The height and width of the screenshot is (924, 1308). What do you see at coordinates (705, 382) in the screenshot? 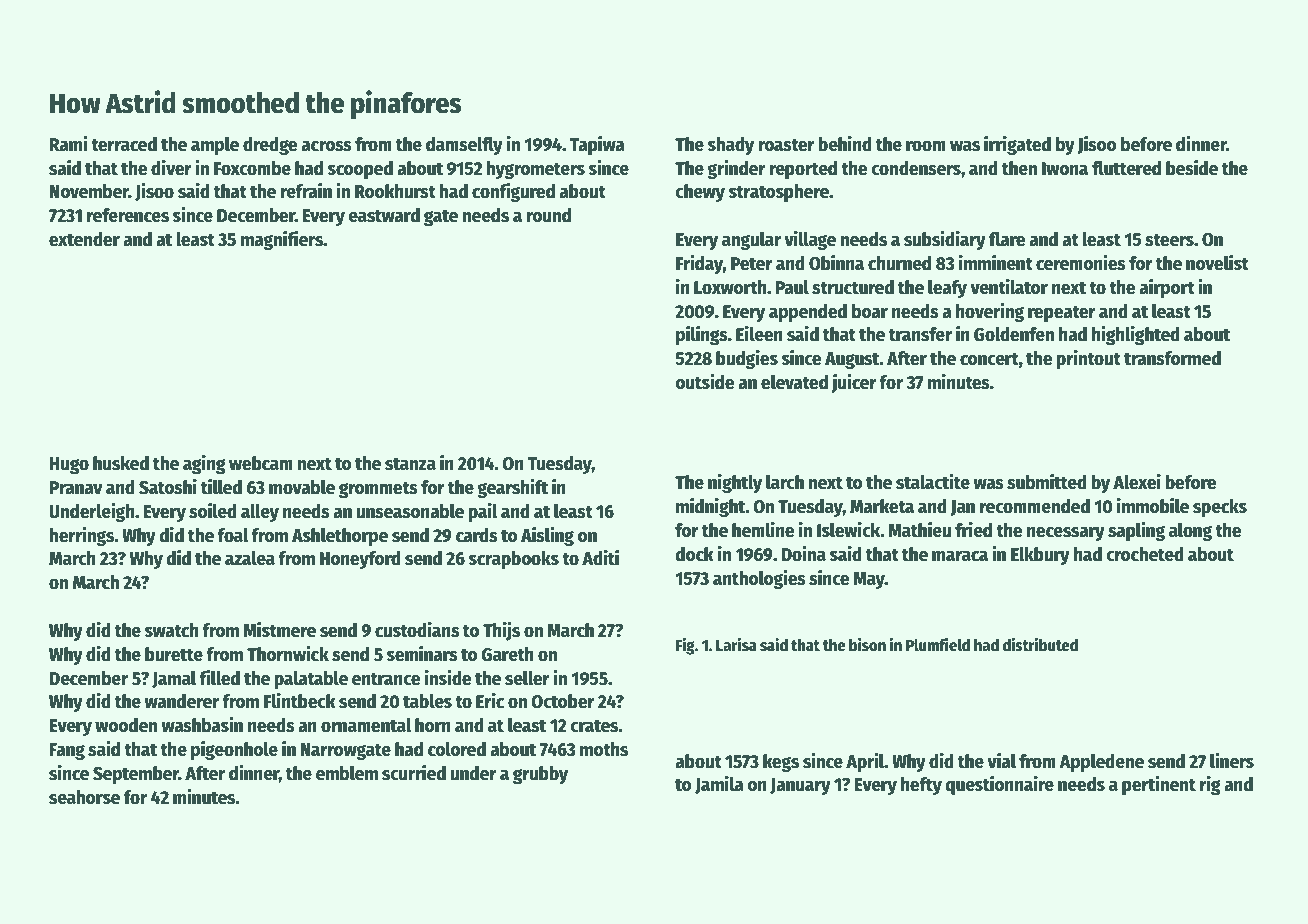
I see `outside` at bounding box center [705, 382].
